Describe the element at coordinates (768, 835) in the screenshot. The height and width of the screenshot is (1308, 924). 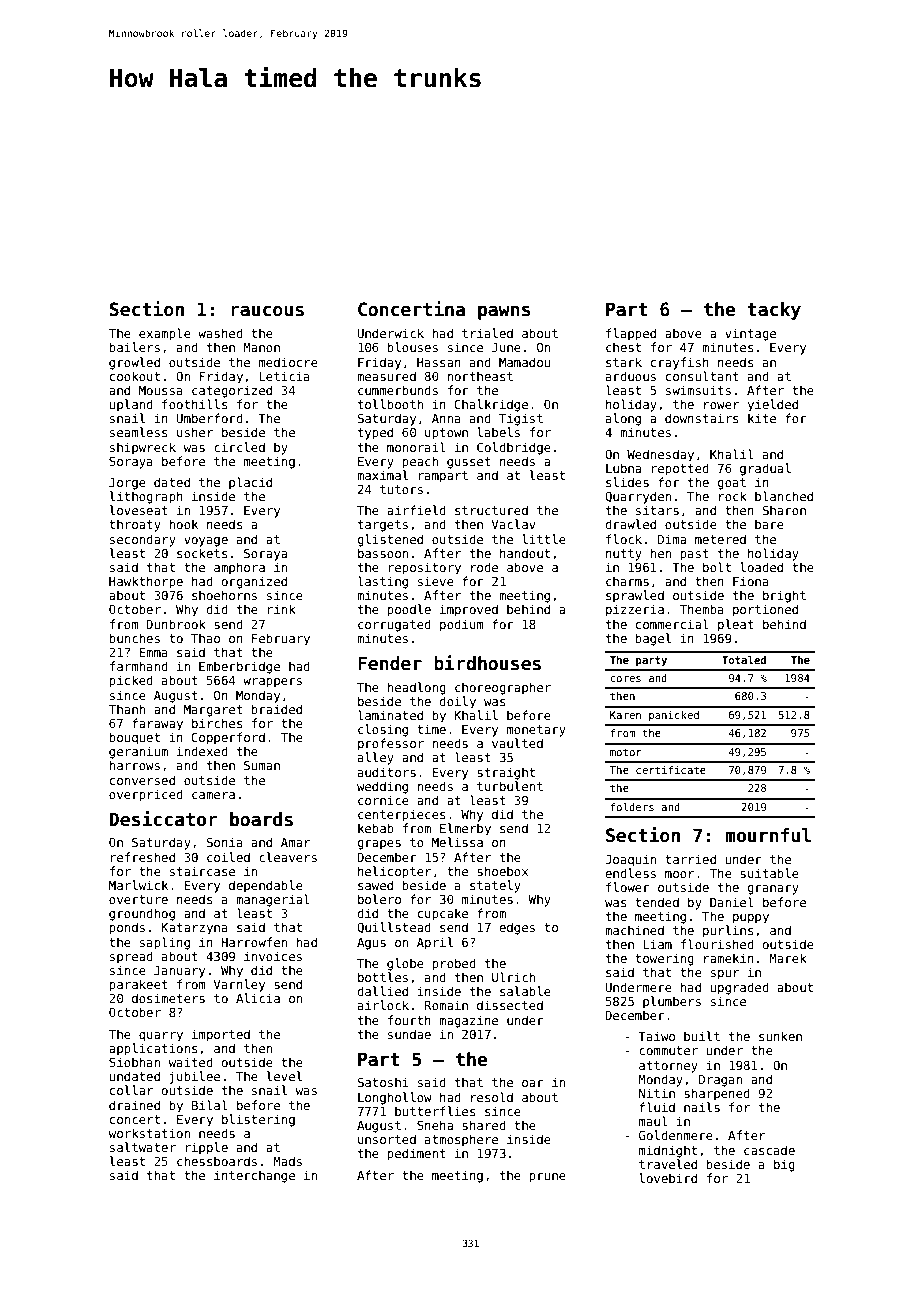
I see `mournful` at that location.
